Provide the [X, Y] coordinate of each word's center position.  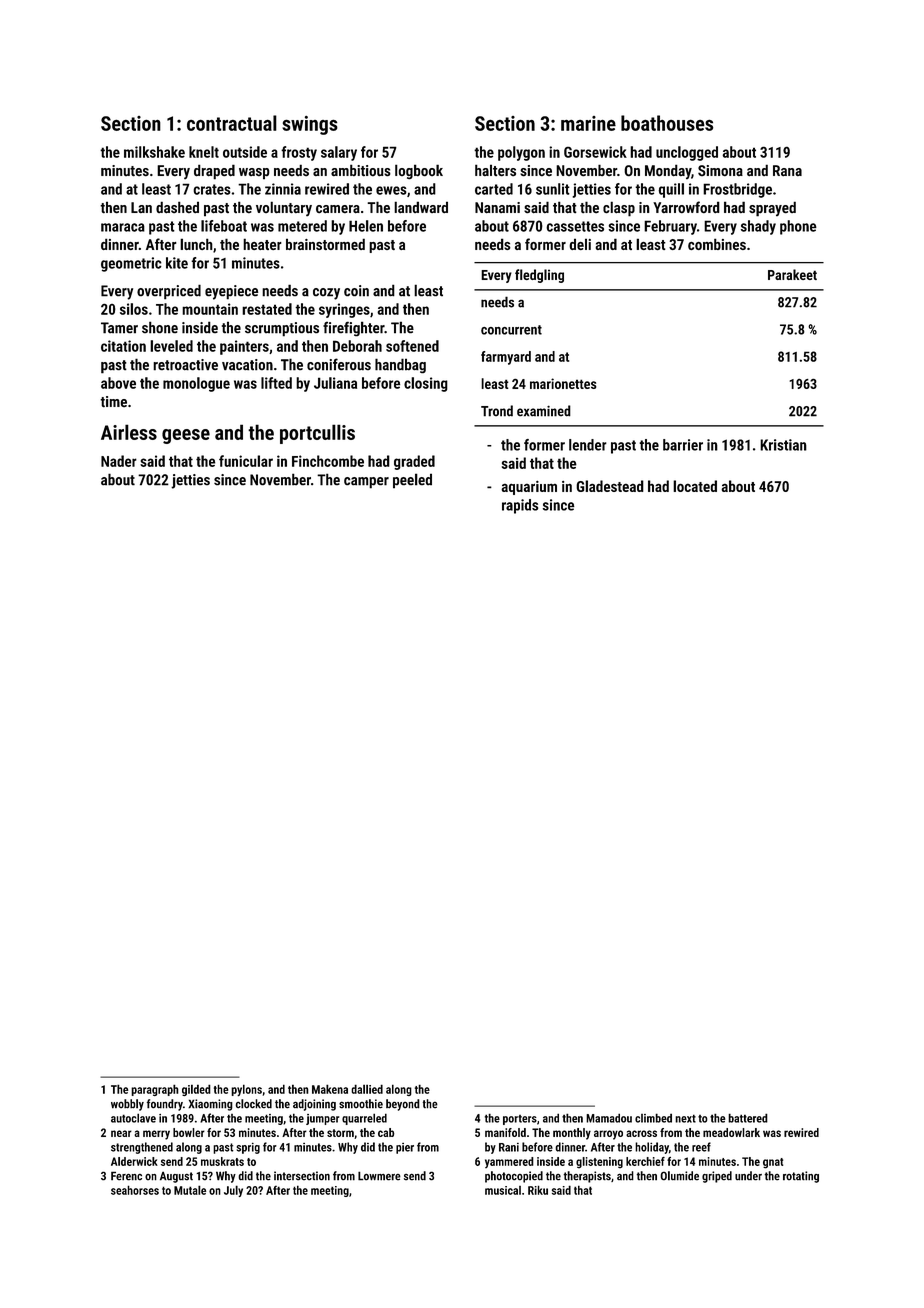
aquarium [529, 488]
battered [748, 1118]
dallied [367, 1089]
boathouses [667, 123]
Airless [129, 432]
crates [212, 189]
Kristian [783, 445]
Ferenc [126, 1176]
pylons [246, 1090]
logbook [419, 171]
